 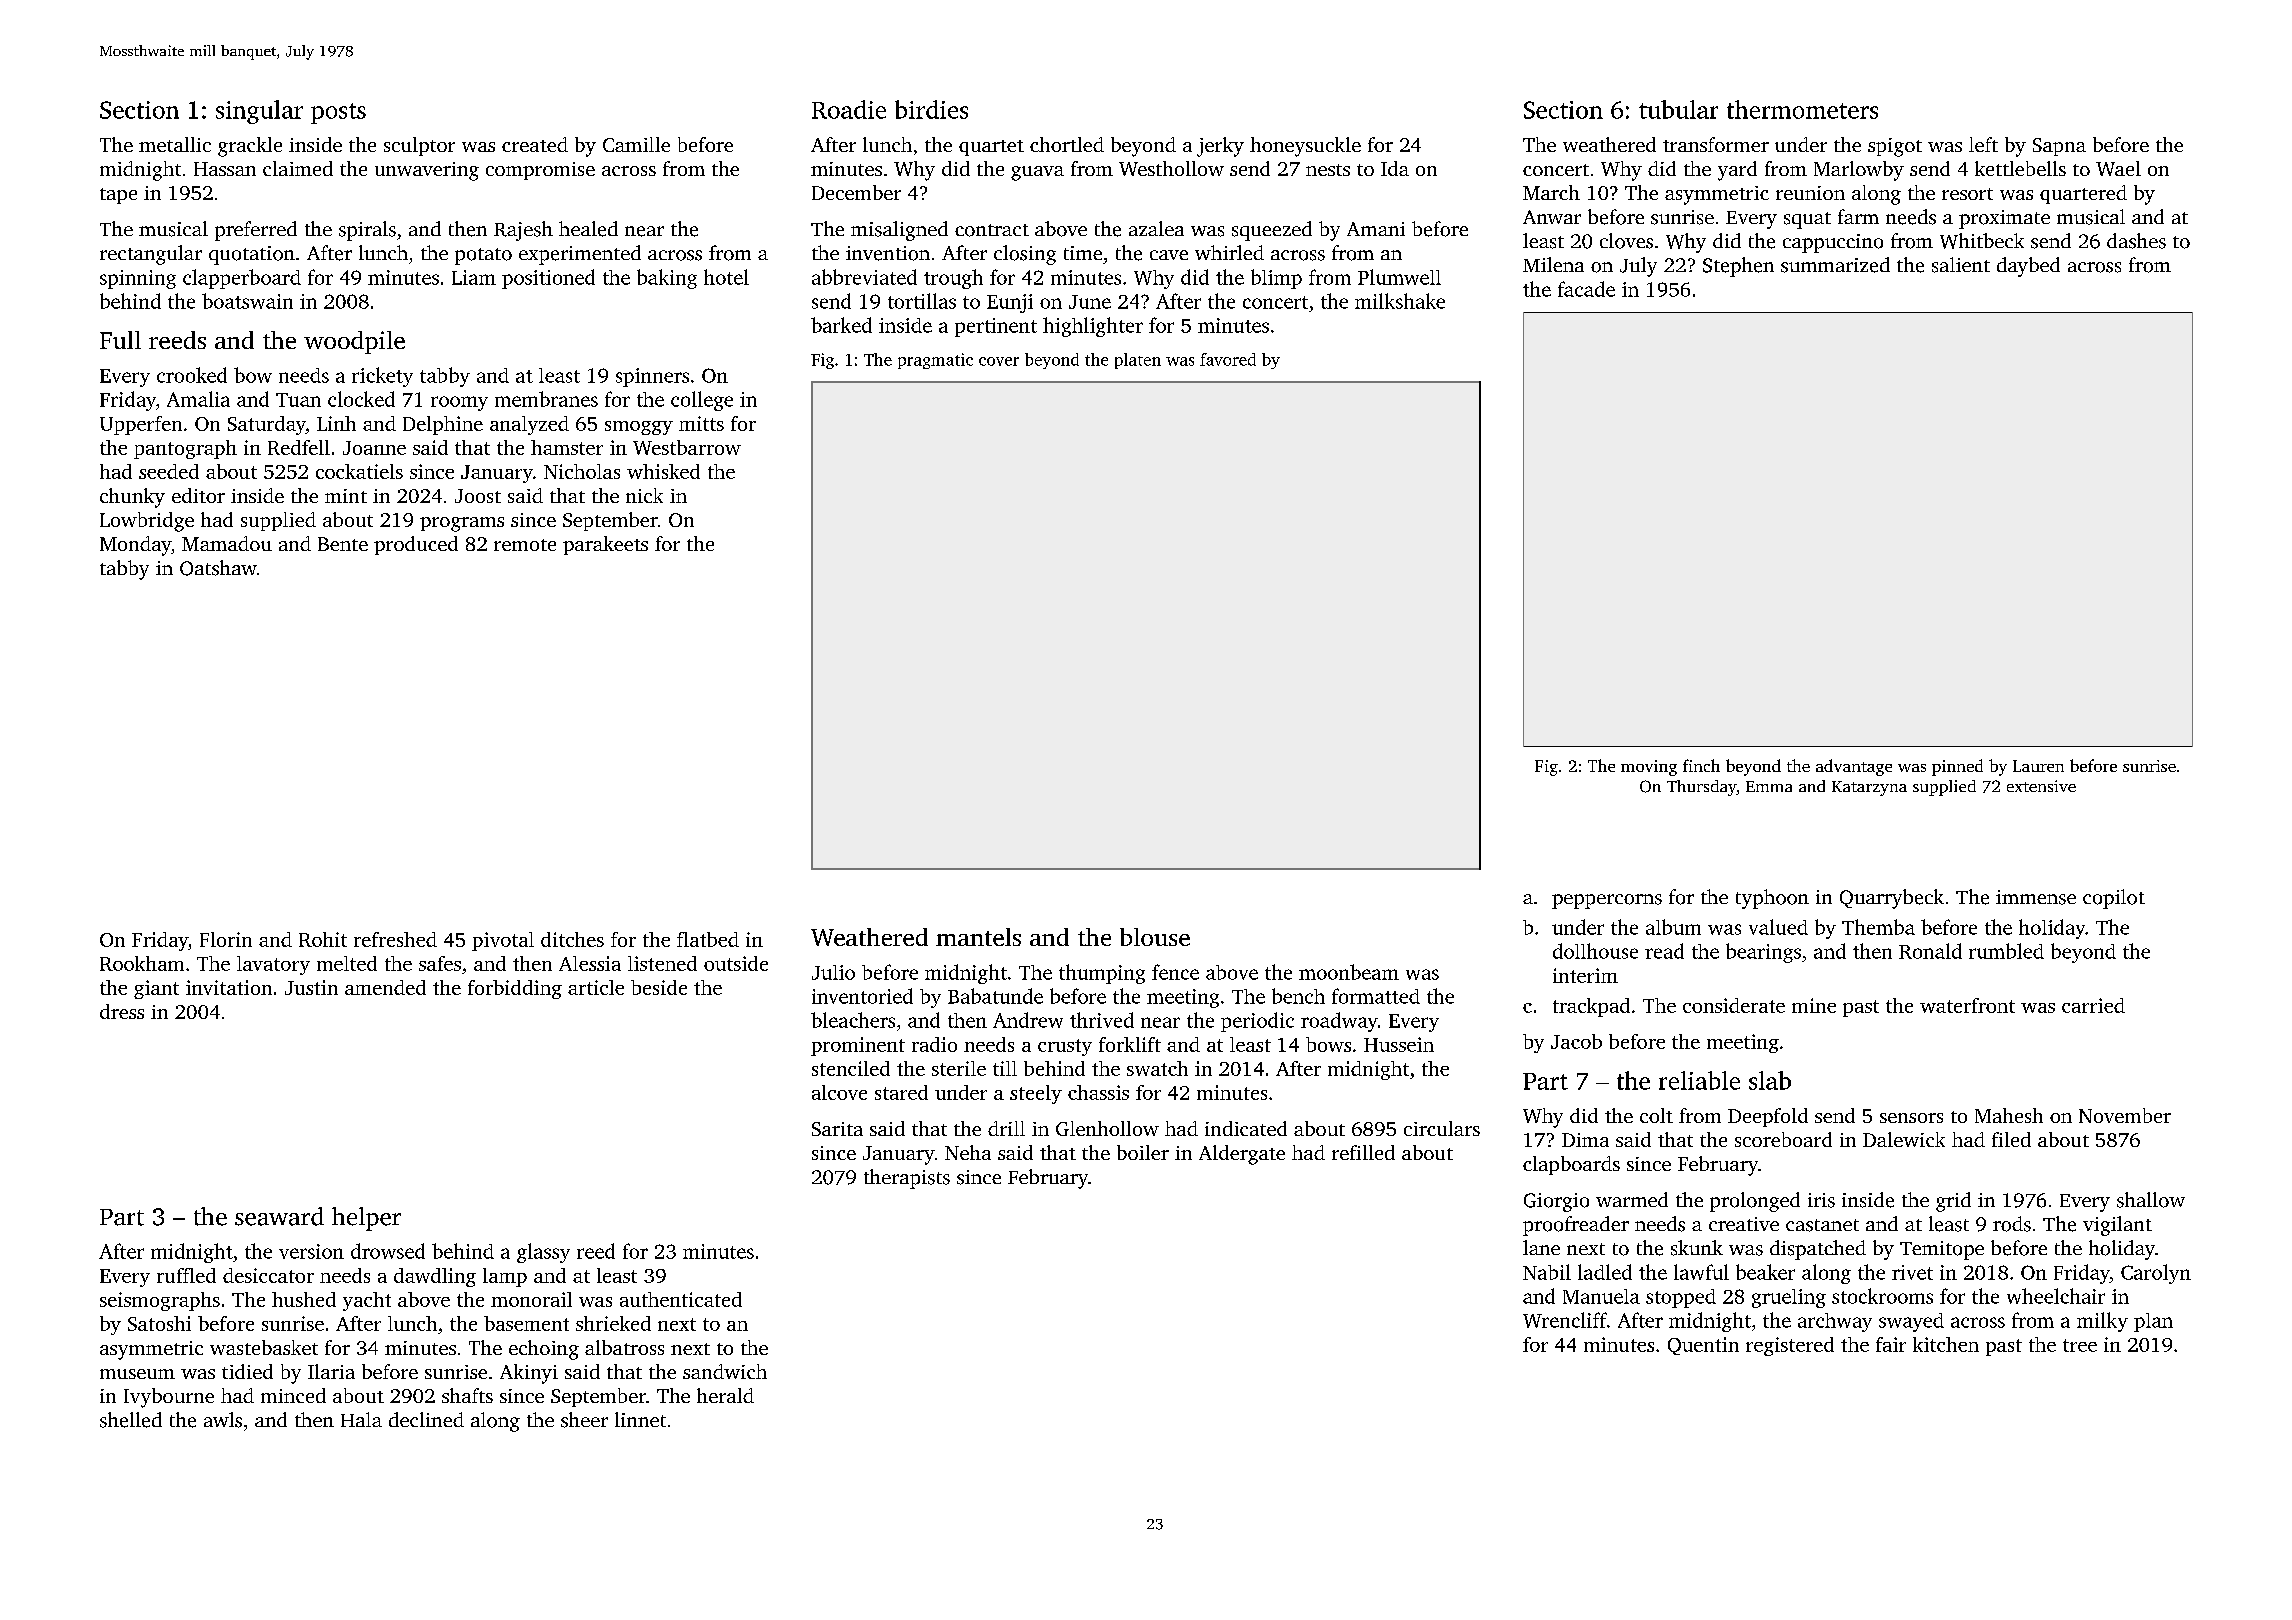 I want to click on misaligned, so click(x=899, y=231).
